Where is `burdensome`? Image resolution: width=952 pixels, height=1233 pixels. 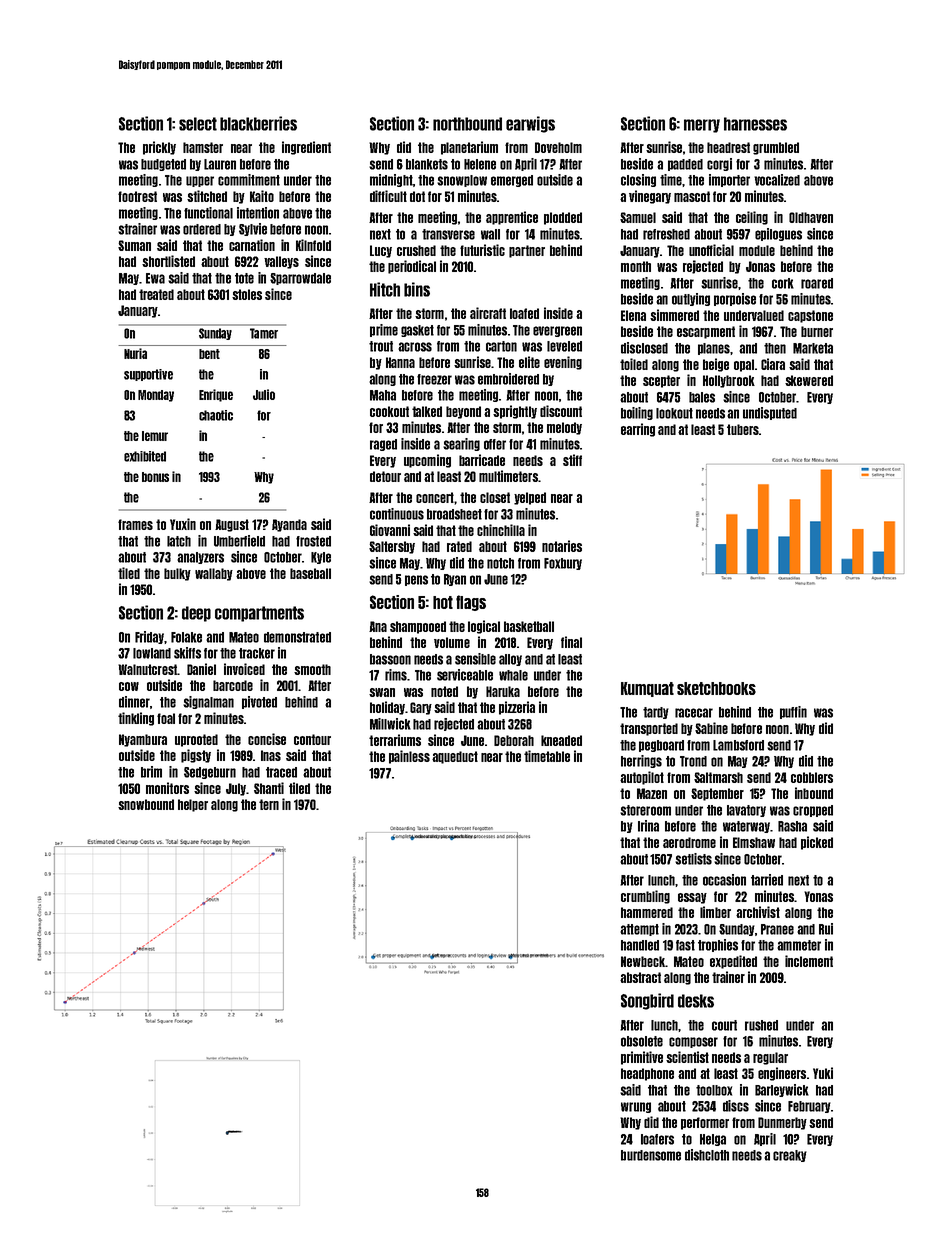 burdensome is located at coordinates (651, 1155).
